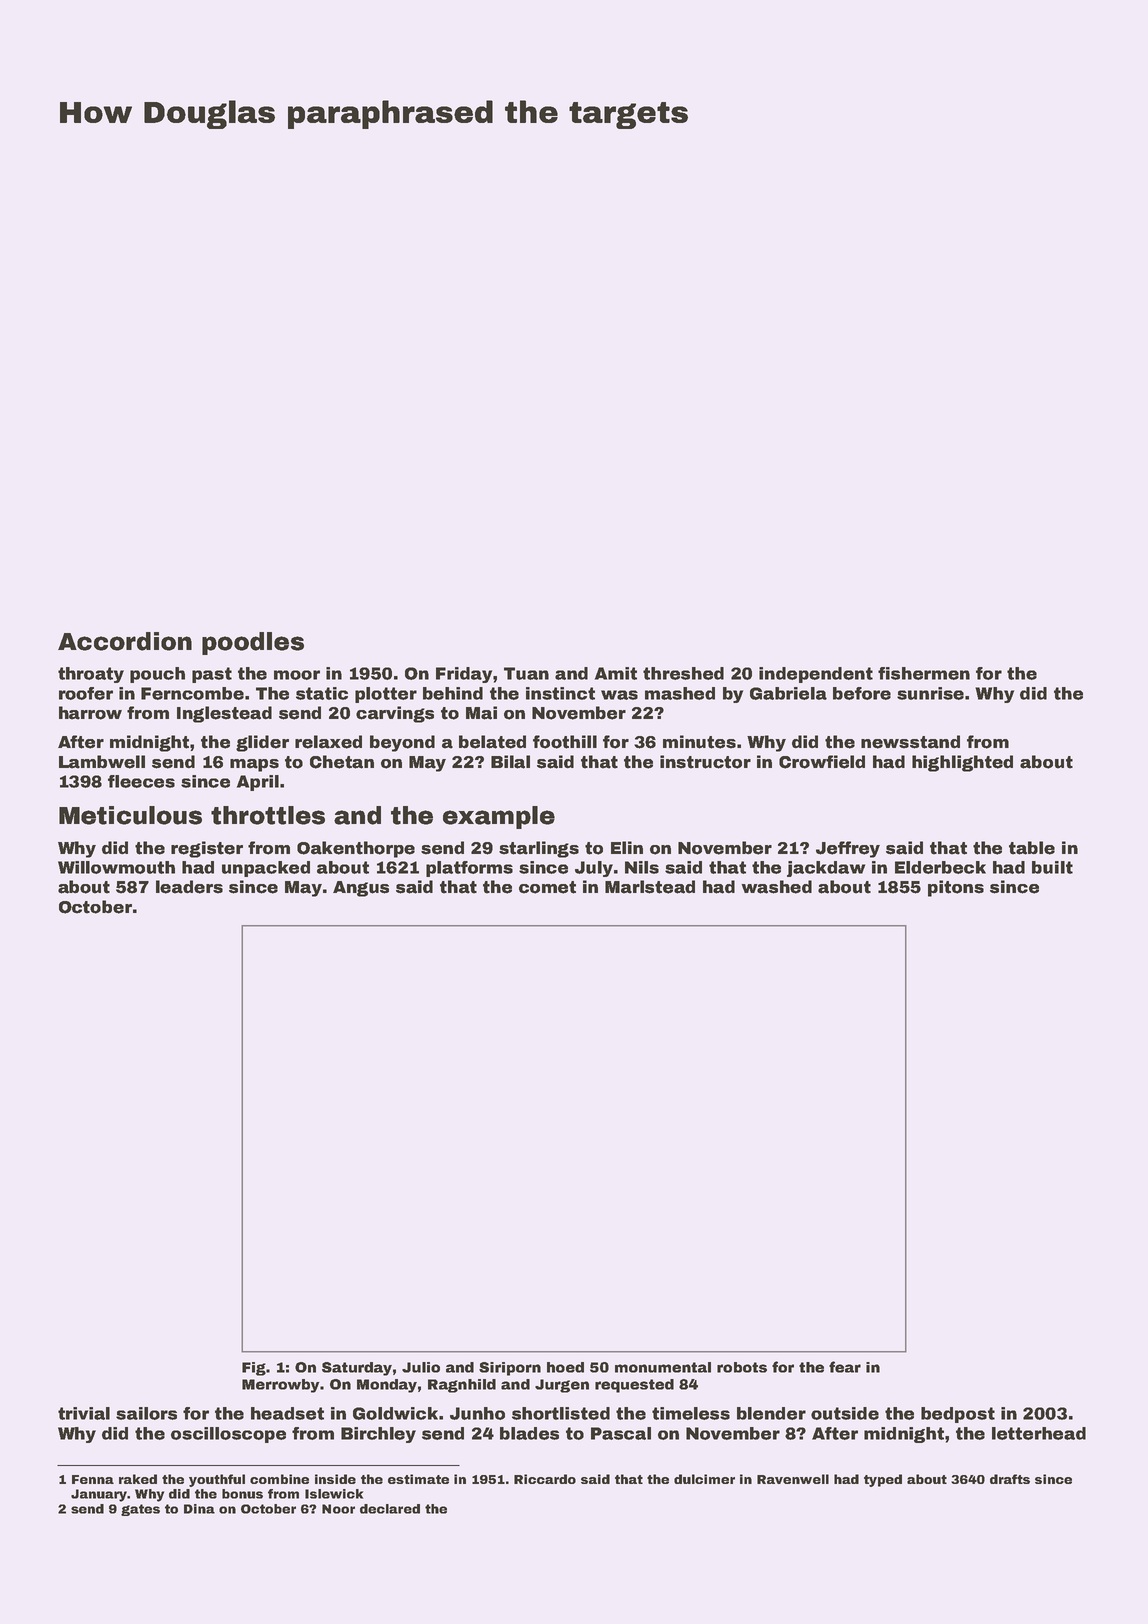 This page has width=1148, height=1624. Describe the element at coordinates (547, 887) in the page. I see `comet` at that location.
